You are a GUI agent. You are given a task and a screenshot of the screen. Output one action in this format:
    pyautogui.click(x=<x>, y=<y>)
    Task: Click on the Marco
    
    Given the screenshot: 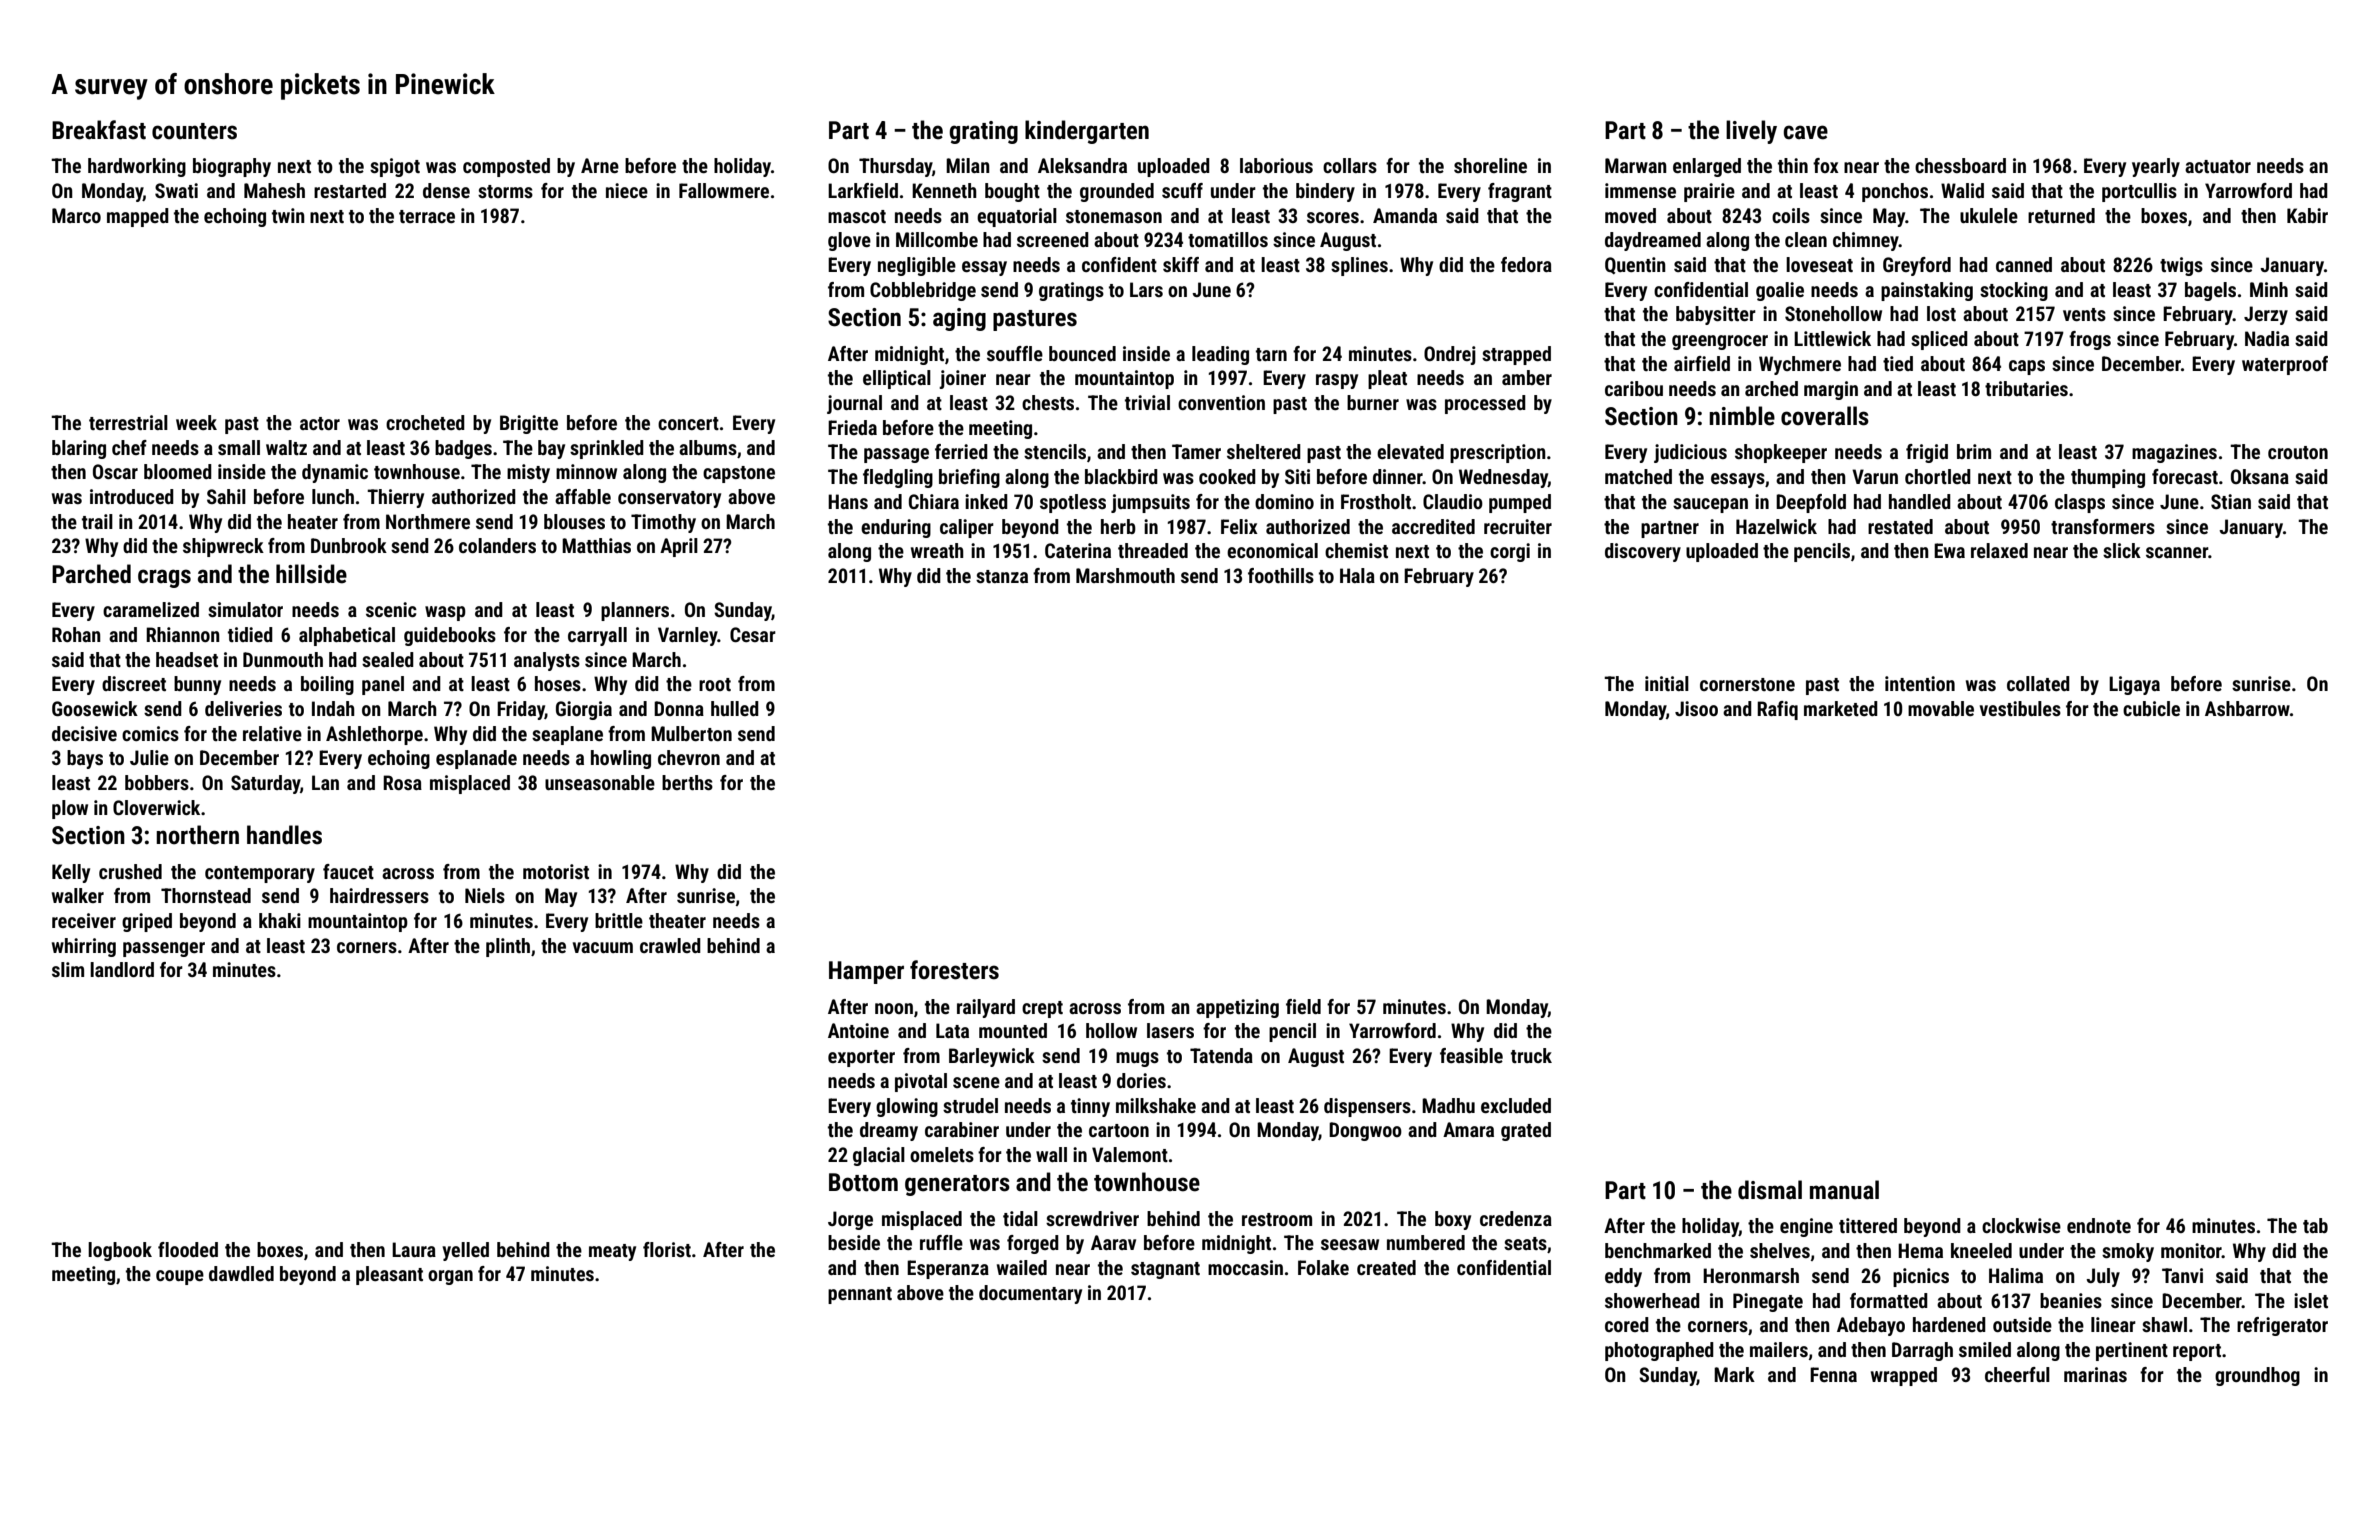 What is the action you would take?
    pyautogui.click(x=76, y=215)
